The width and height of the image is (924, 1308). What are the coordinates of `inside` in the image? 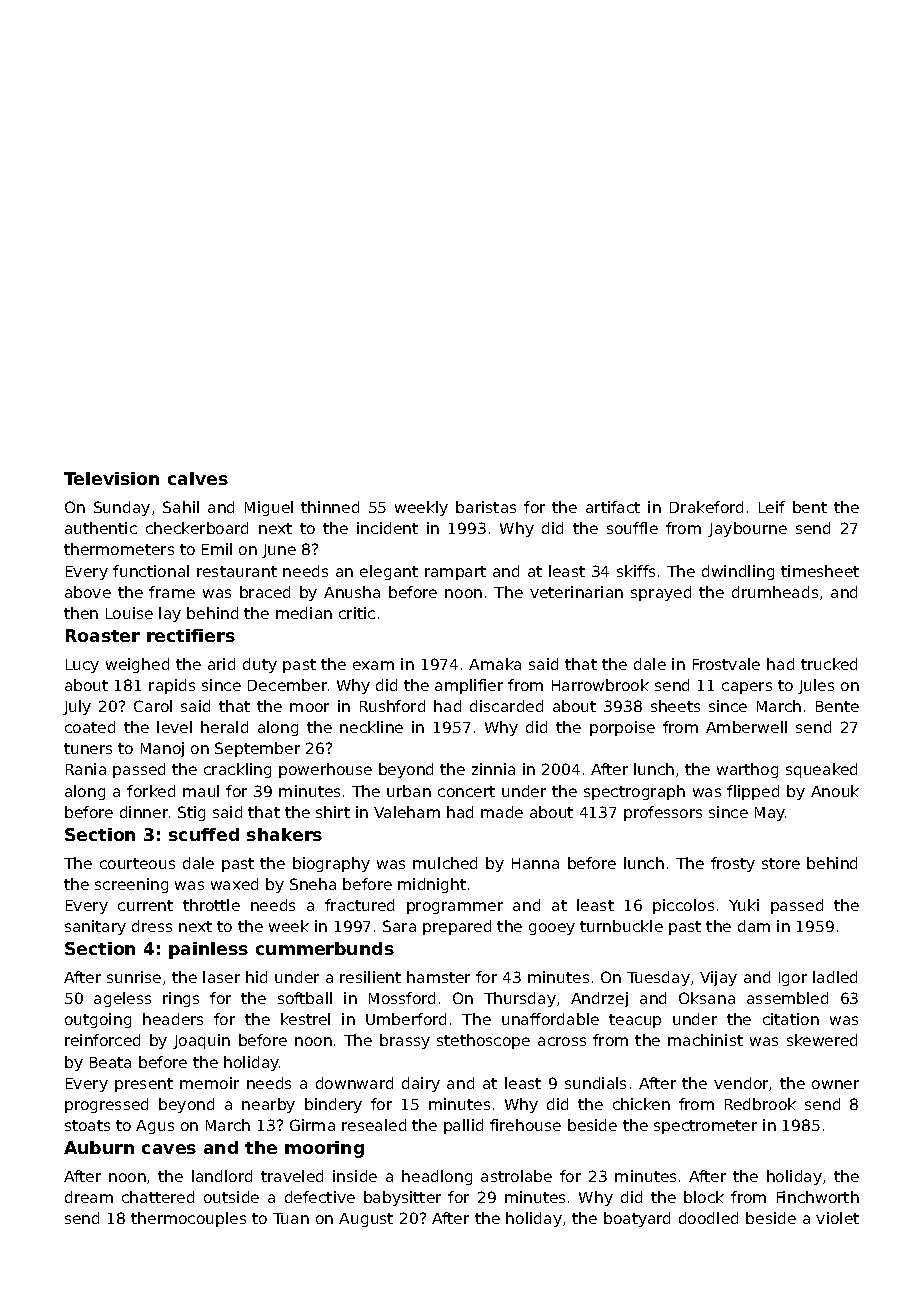 It's located at (355, 1176).
